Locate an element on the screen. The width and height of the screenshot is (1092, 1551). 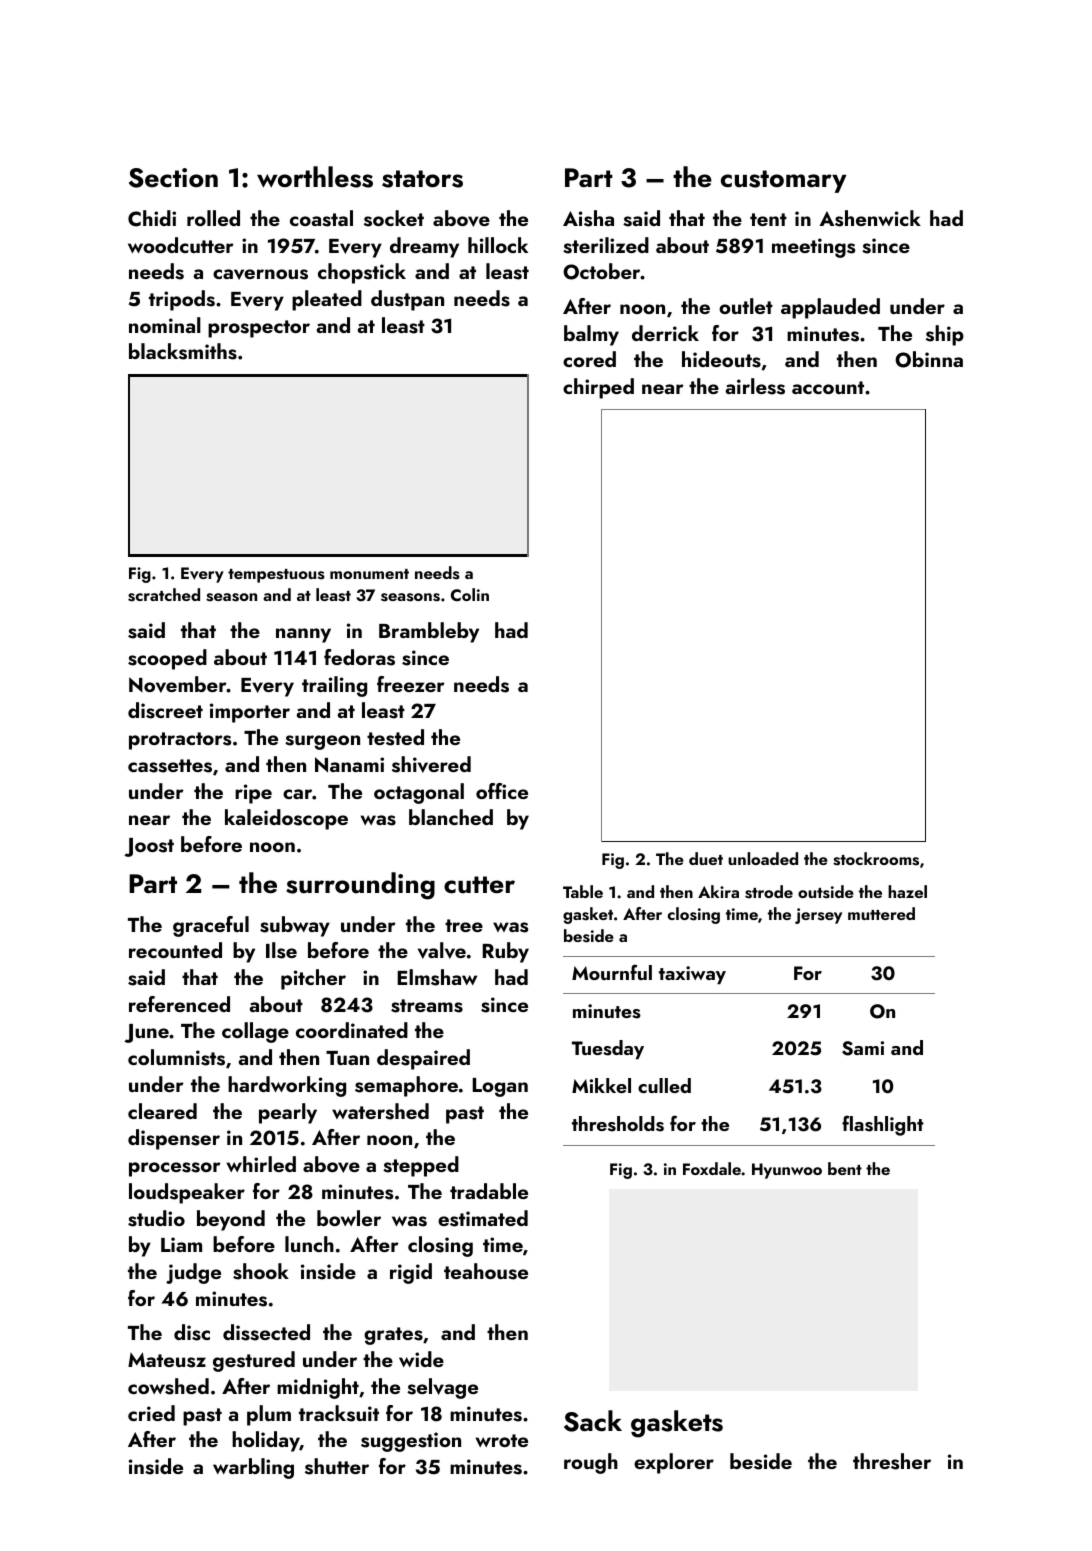
dissected is located at coordinates (266, 1332).
